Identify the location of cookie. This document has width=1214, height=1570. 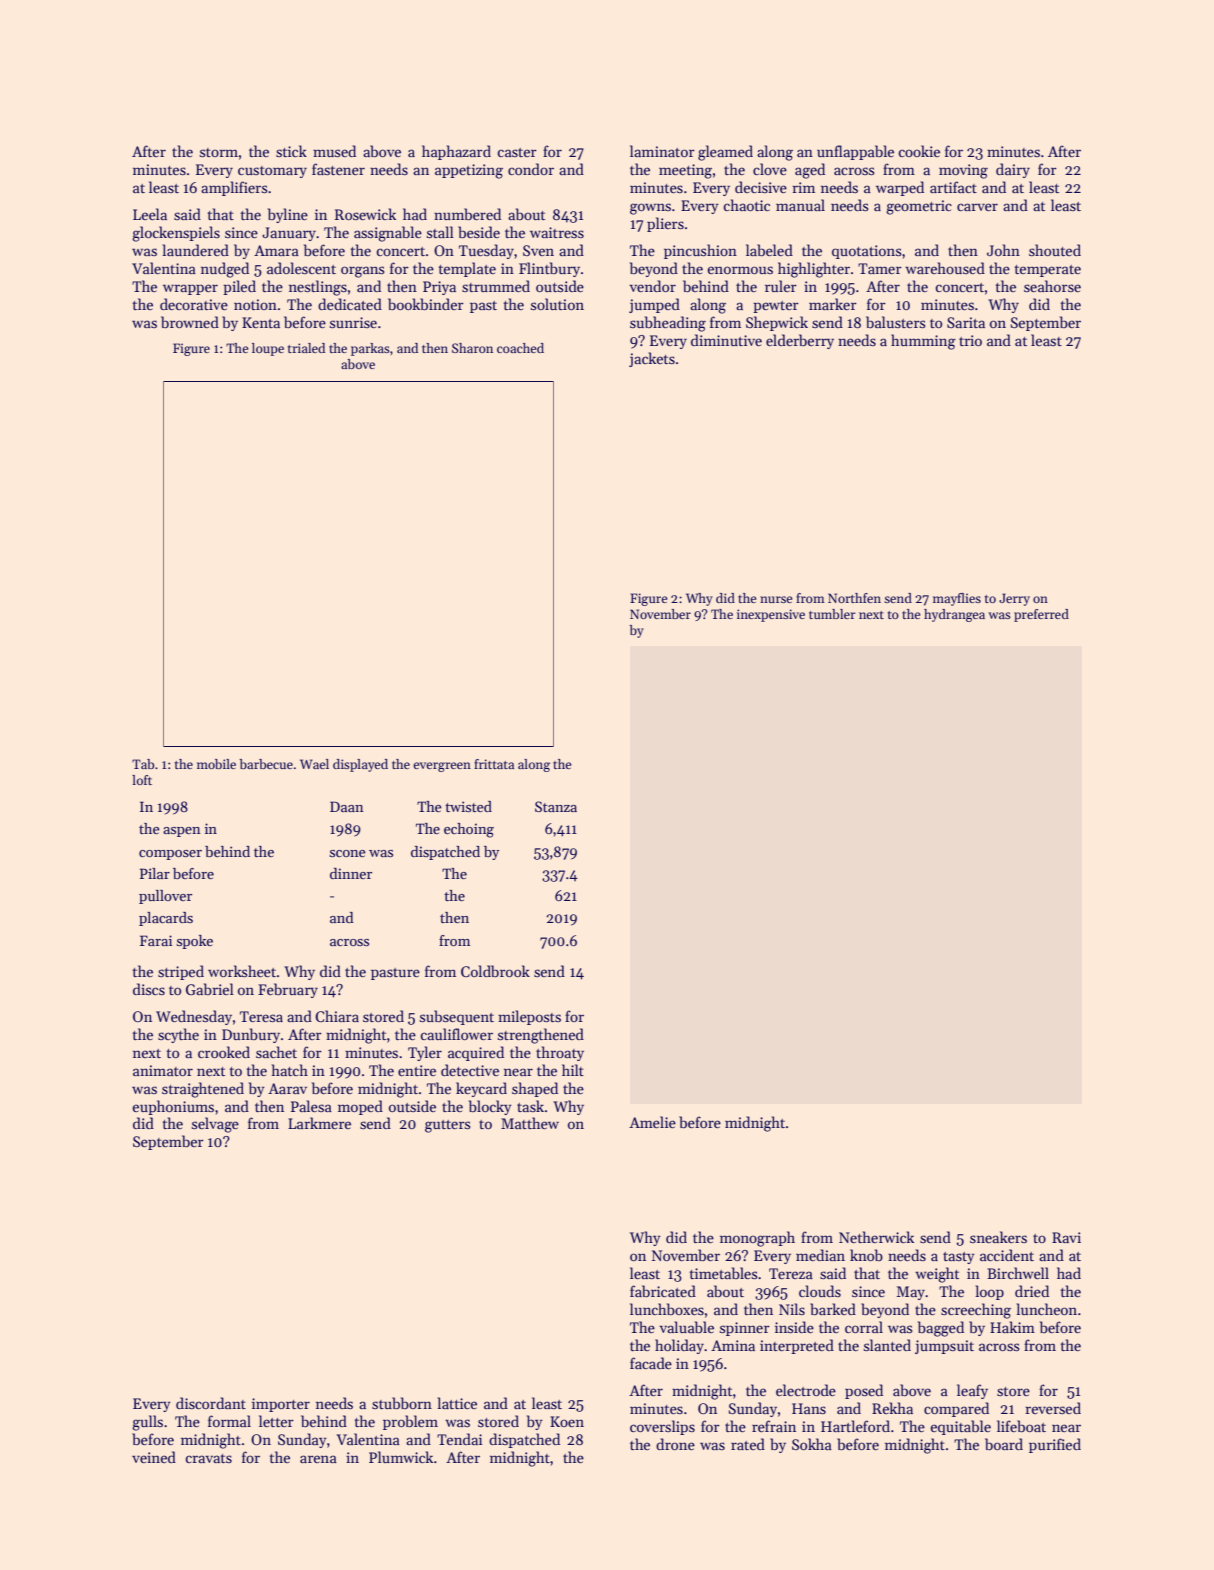
(919, 151).
